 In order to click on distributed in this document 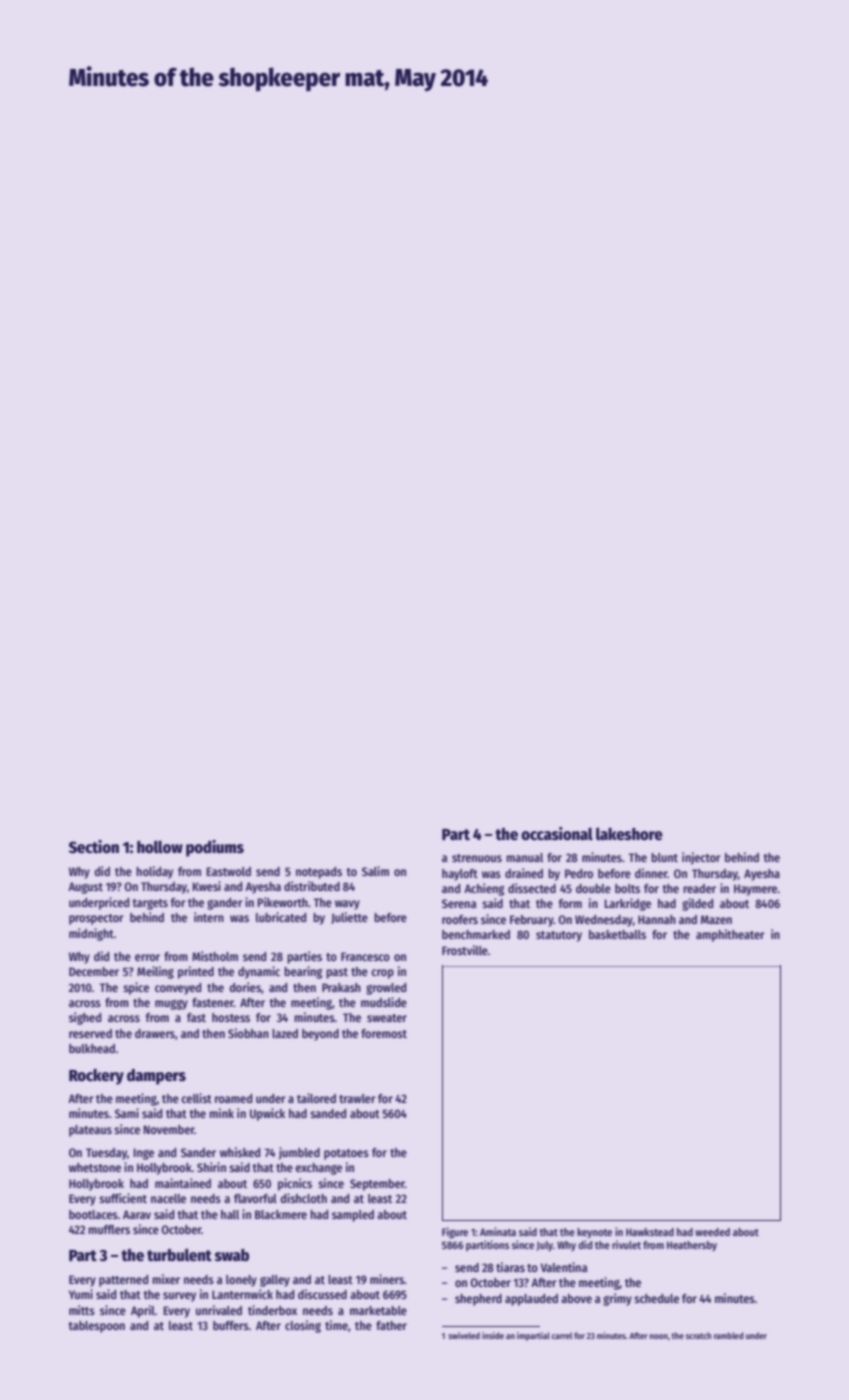, I will do `click(312, 886)`.
